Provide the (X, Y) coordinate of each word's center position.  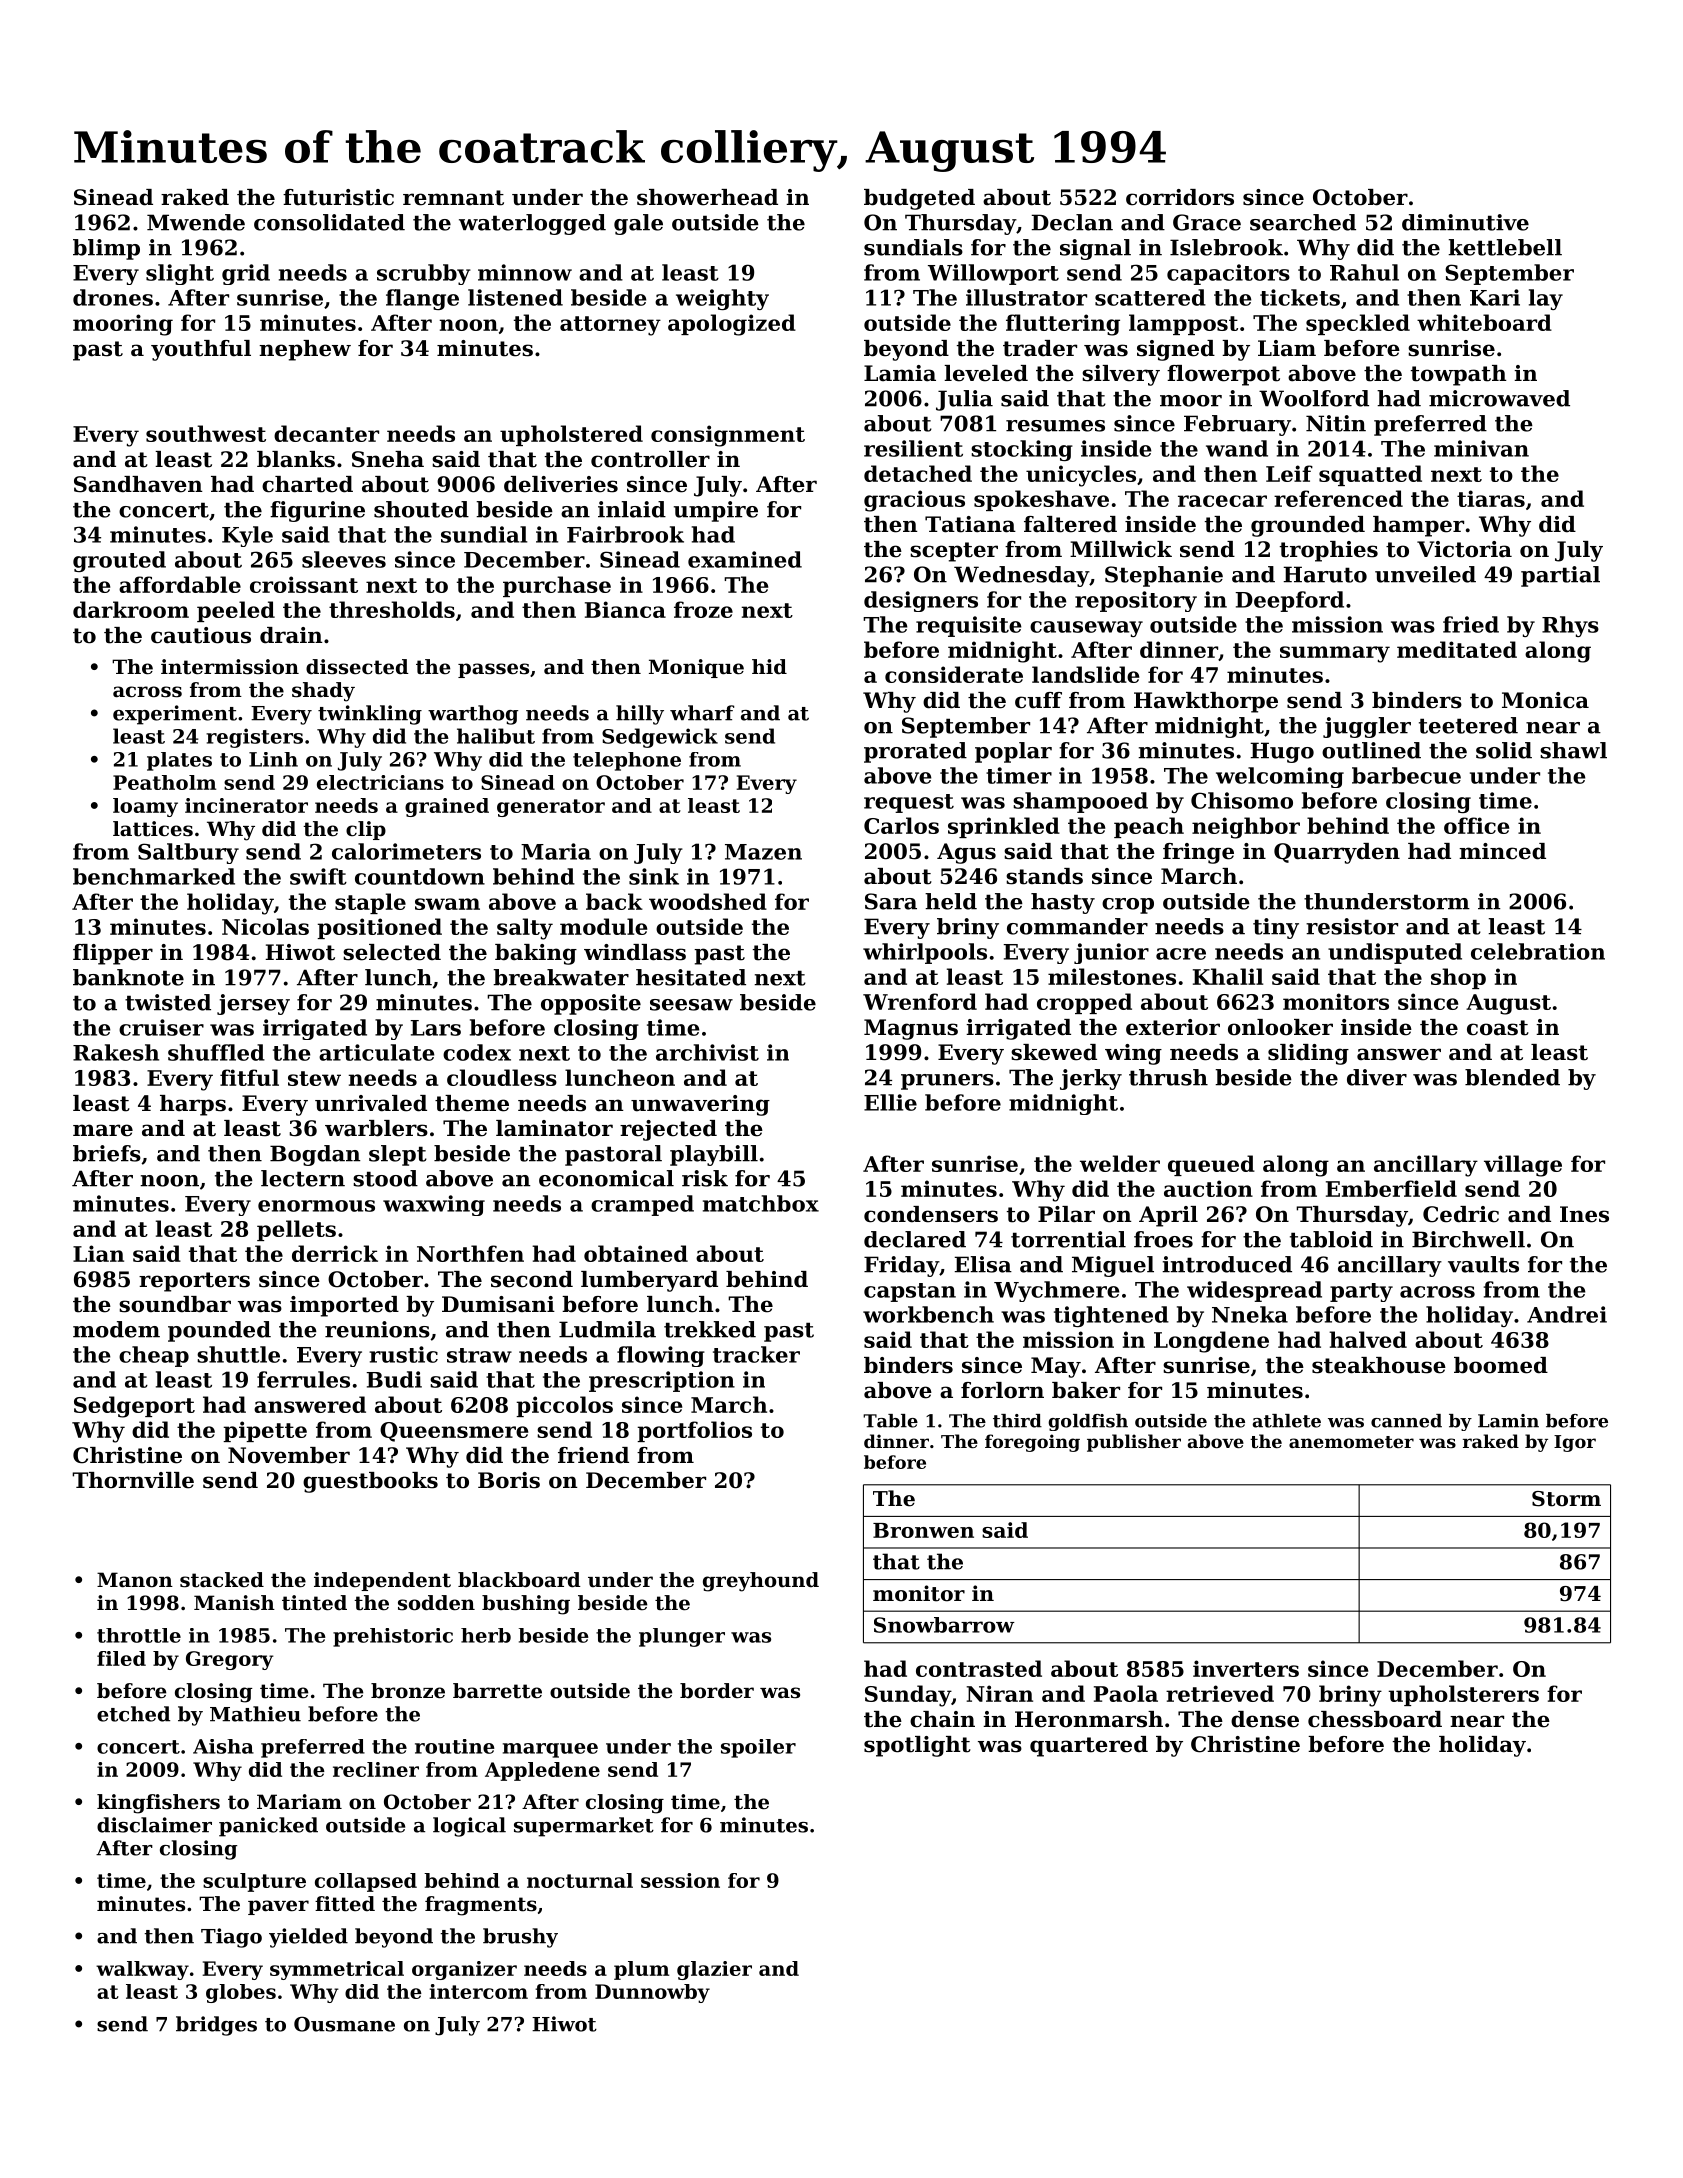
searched (1303, 222)
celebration (1538, 951)
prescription (662, 1381)
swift (318, 876)
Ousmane (344, 2024)
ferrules (303, 1379)
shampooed (1080, 802)
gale (638, 224)
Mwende (196, 222)
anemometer (1351, 1442)
